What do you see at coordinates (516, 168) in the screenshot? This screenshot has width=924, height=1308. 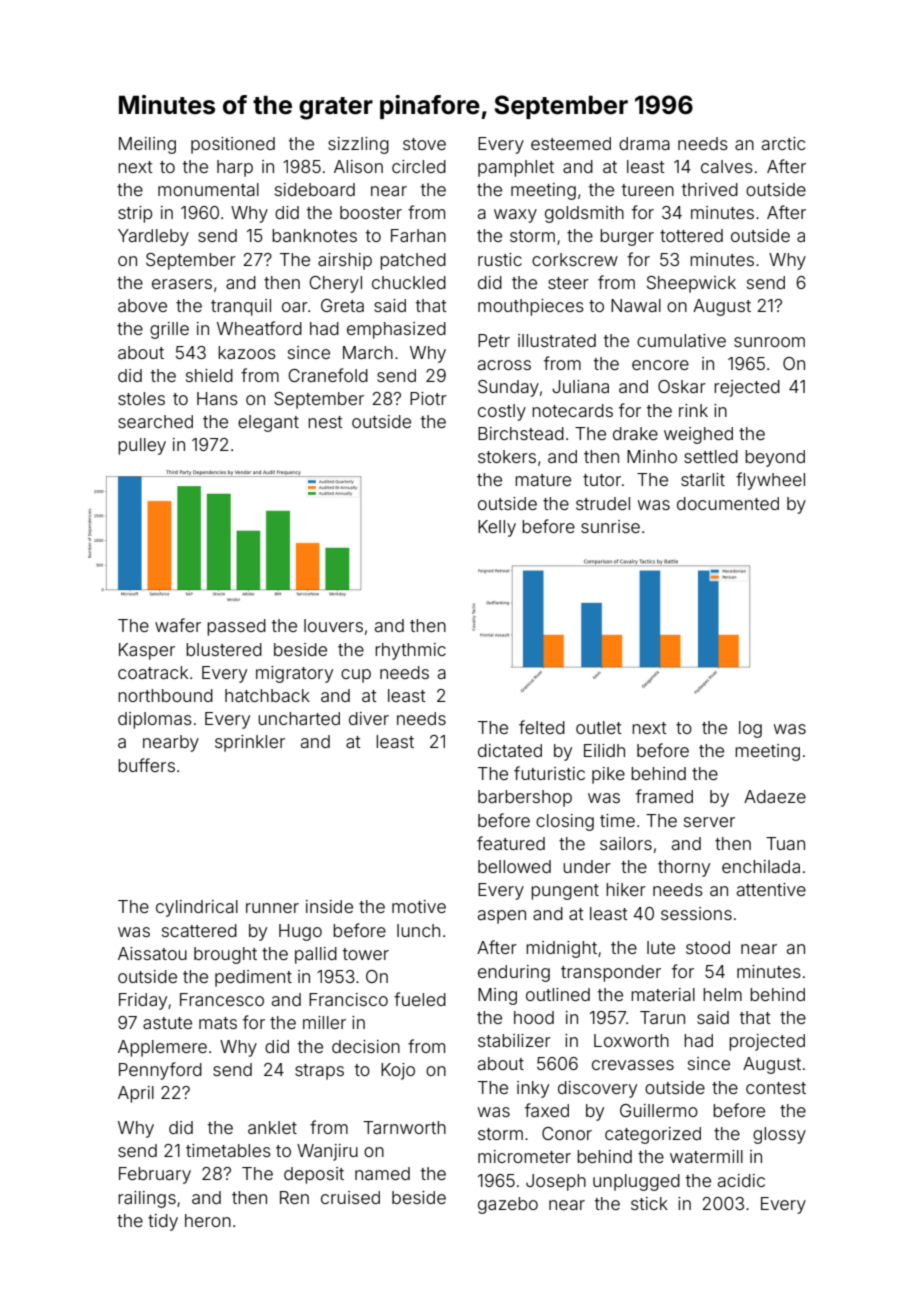 I see `pamphlet` at bounding box center [516, 168].
